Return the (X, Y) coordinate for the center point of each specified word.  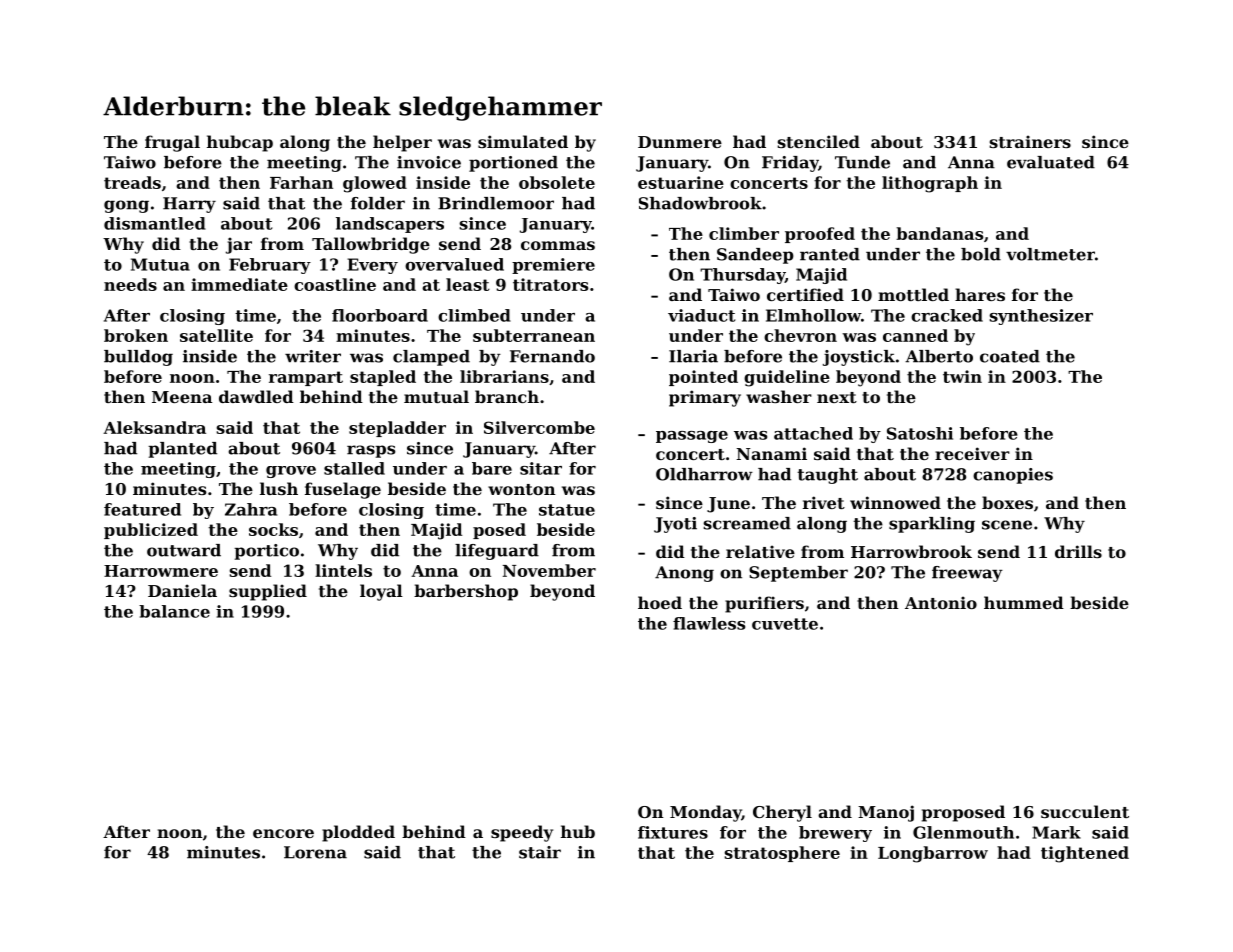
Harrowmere (161, 571)
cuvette (785, 624)
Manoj (886, 813)
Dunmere (680, 142)
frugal (172, 143)
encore (283, 833)
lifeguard (497, 552)
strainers (1030, 141)
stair (540, 852)
